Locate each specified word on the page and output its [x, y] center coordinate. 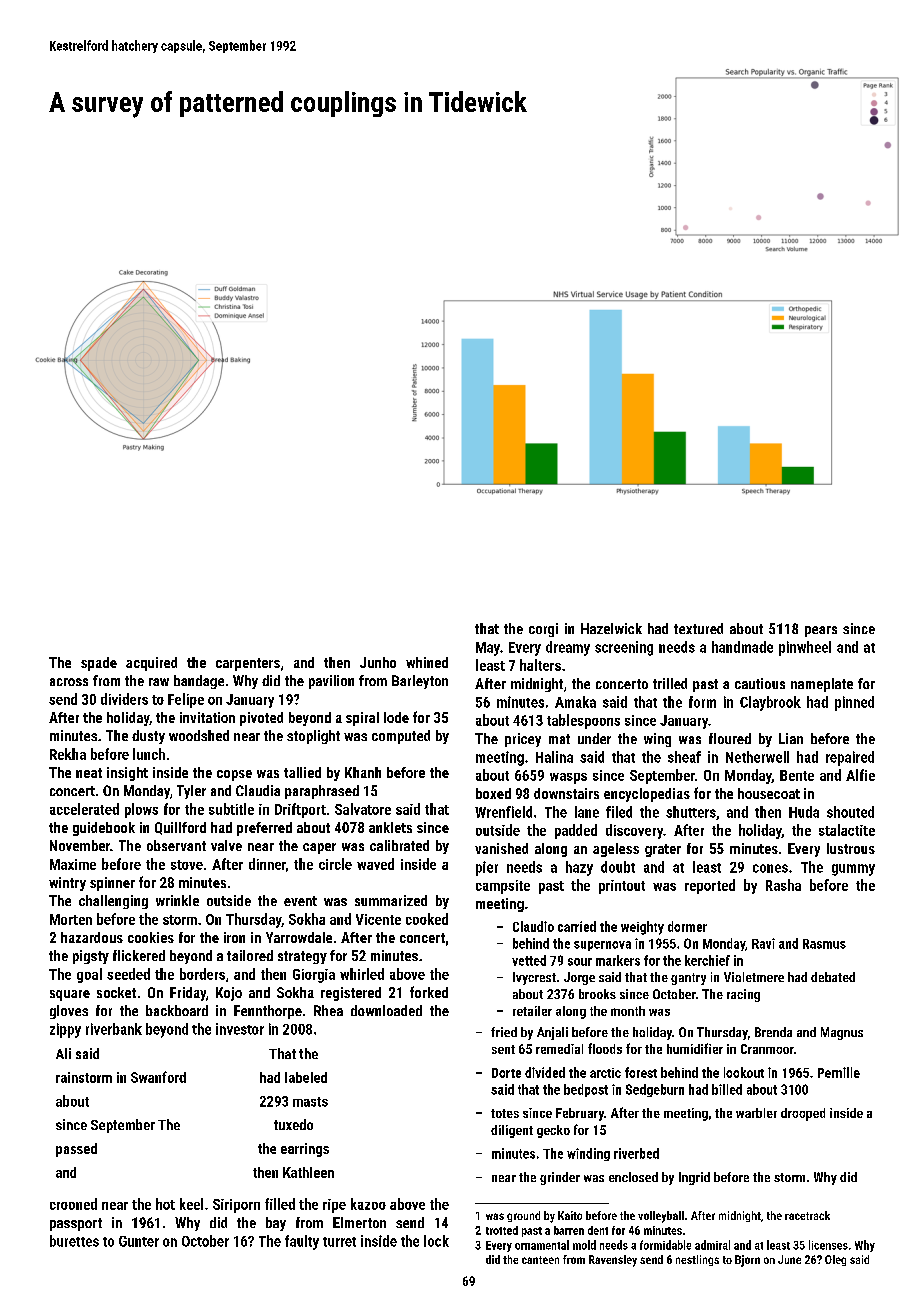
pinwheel [805, 648]
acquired [151, 664]
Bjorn [747, 1261]
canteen [540, 1260]
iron [234, 937]
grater [663, 850]
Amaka [575, 702]
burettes [74, 1241]
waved [375, 864]
